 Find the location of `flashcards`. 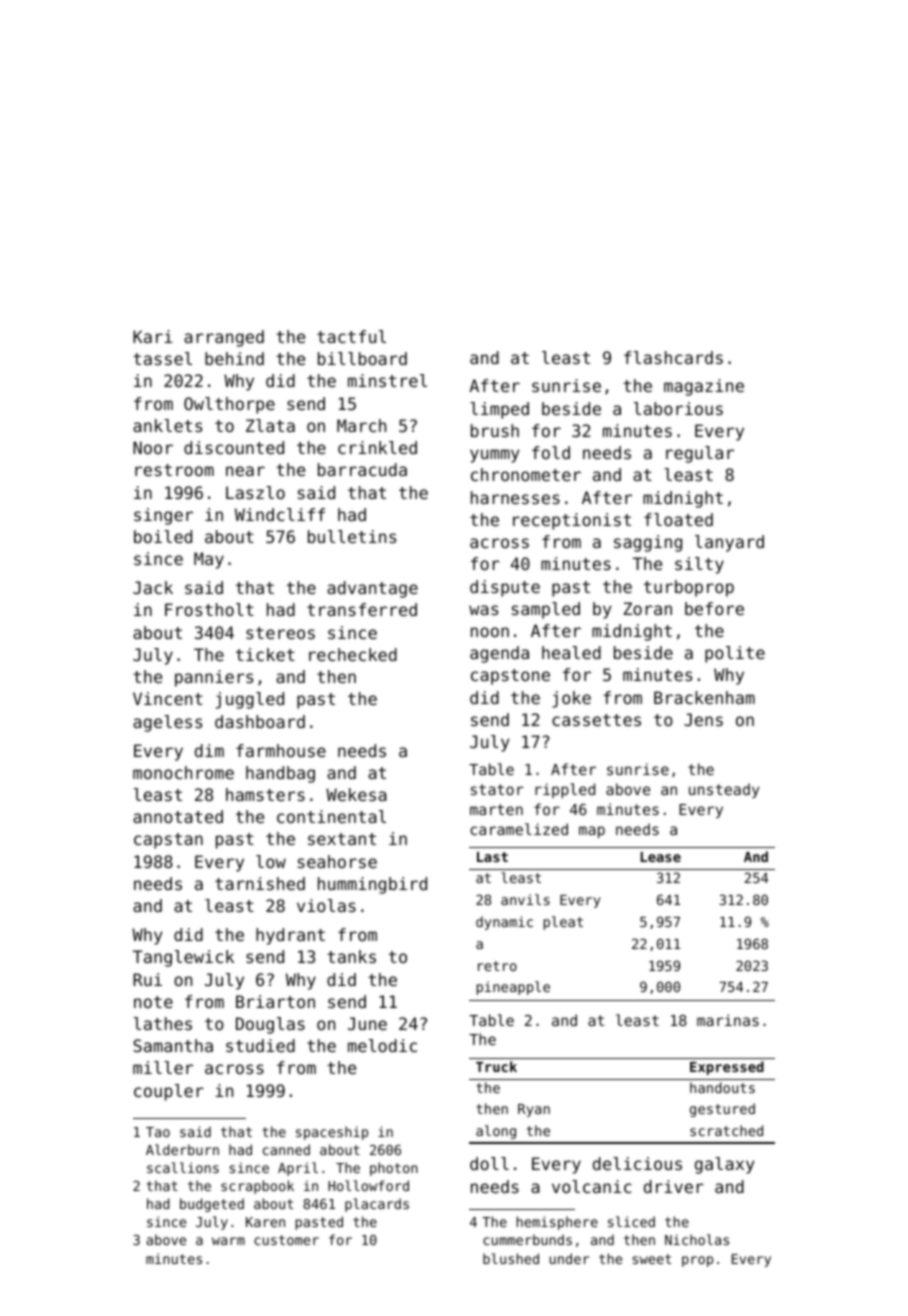

flashcards is located at coordinates (673, 357).
